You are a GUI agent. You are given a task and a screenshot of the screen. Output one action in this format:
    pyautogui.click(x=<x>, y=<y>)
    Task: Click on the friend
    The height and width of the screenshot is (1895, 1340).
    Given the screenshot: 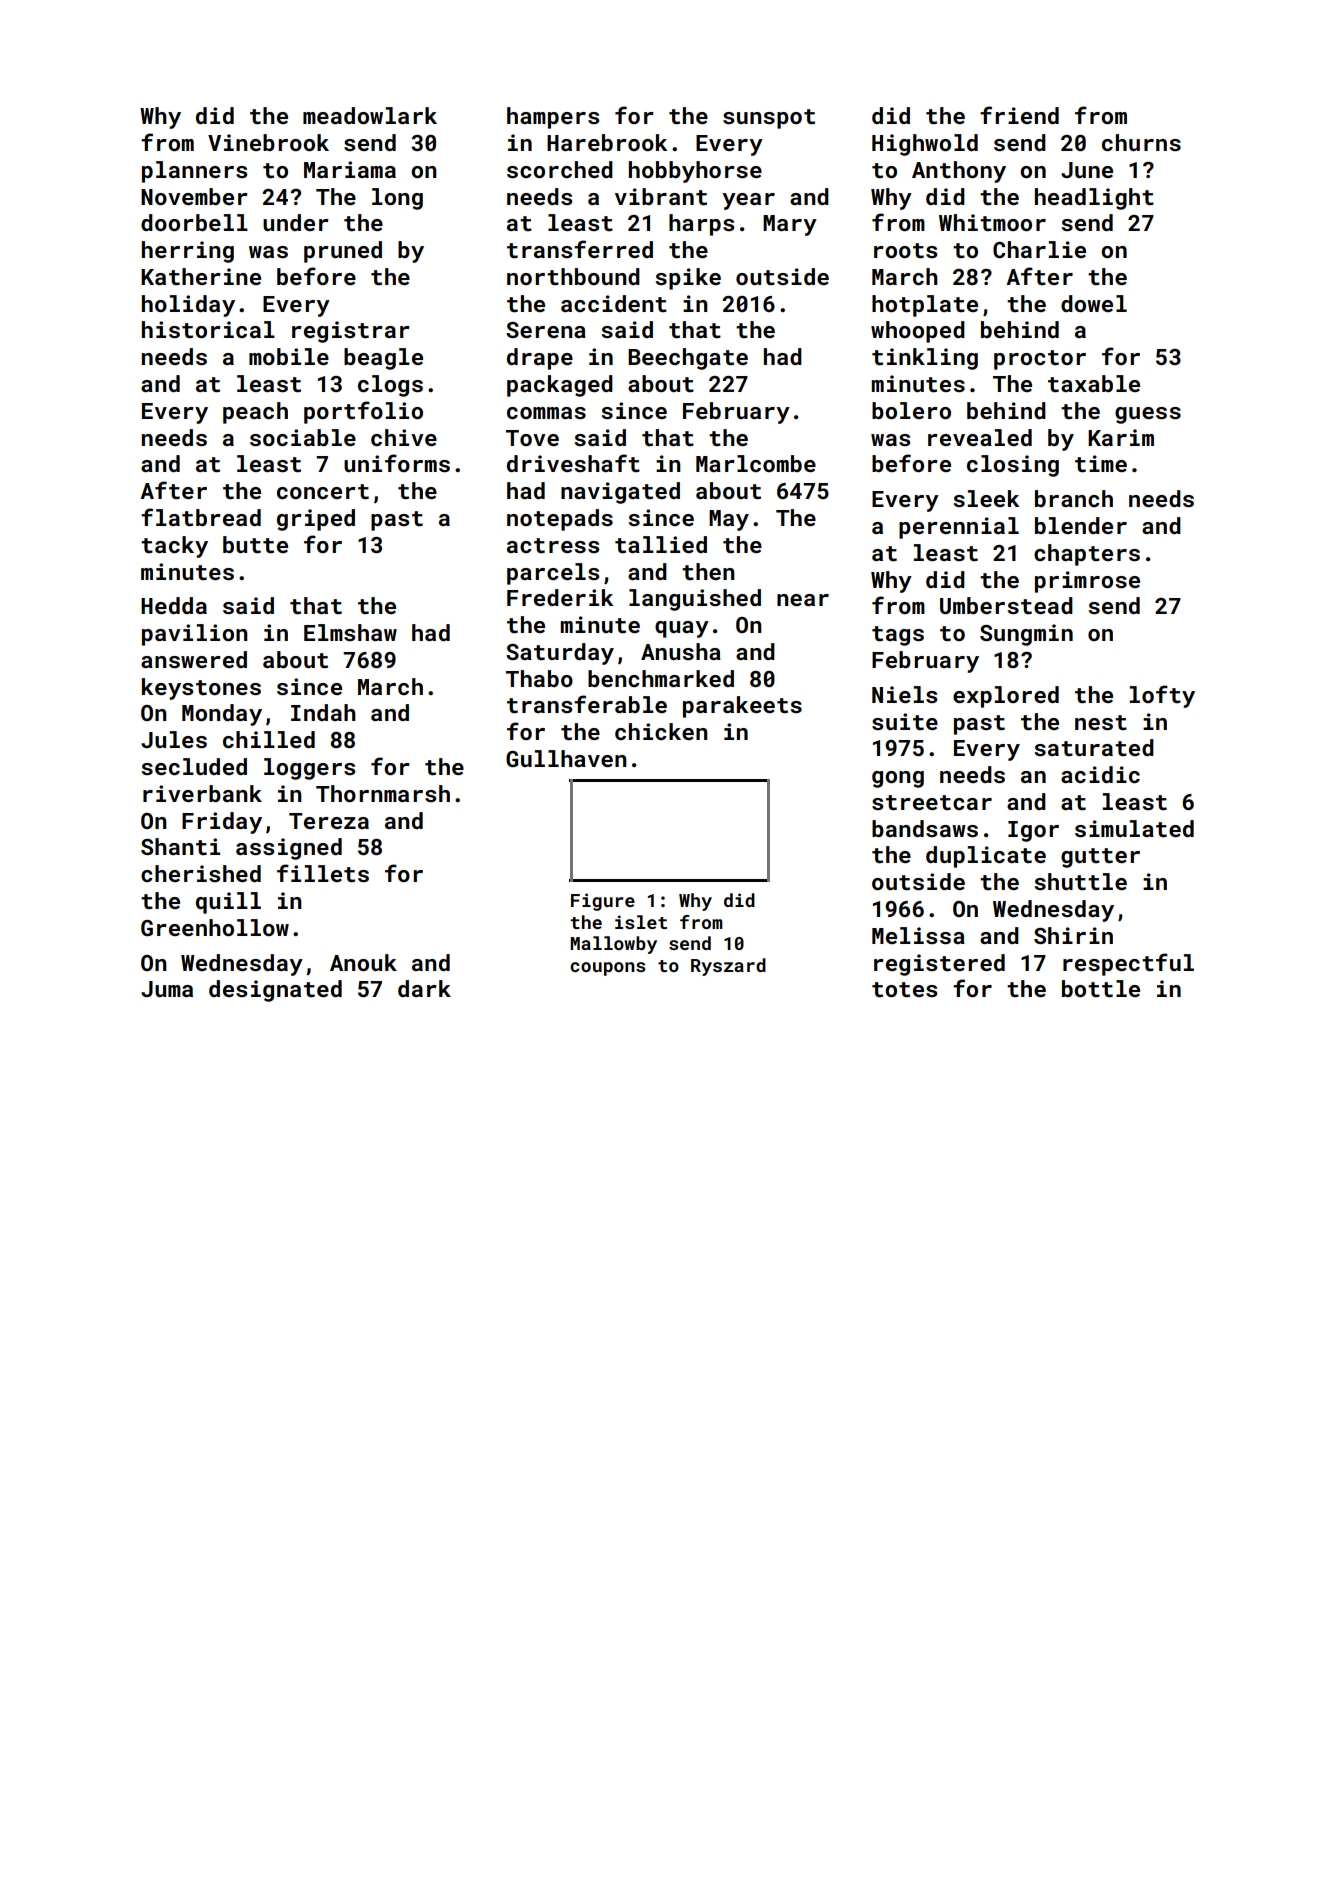 What is the action you would take?
    pyautogui.click(x=1019, y=115)
